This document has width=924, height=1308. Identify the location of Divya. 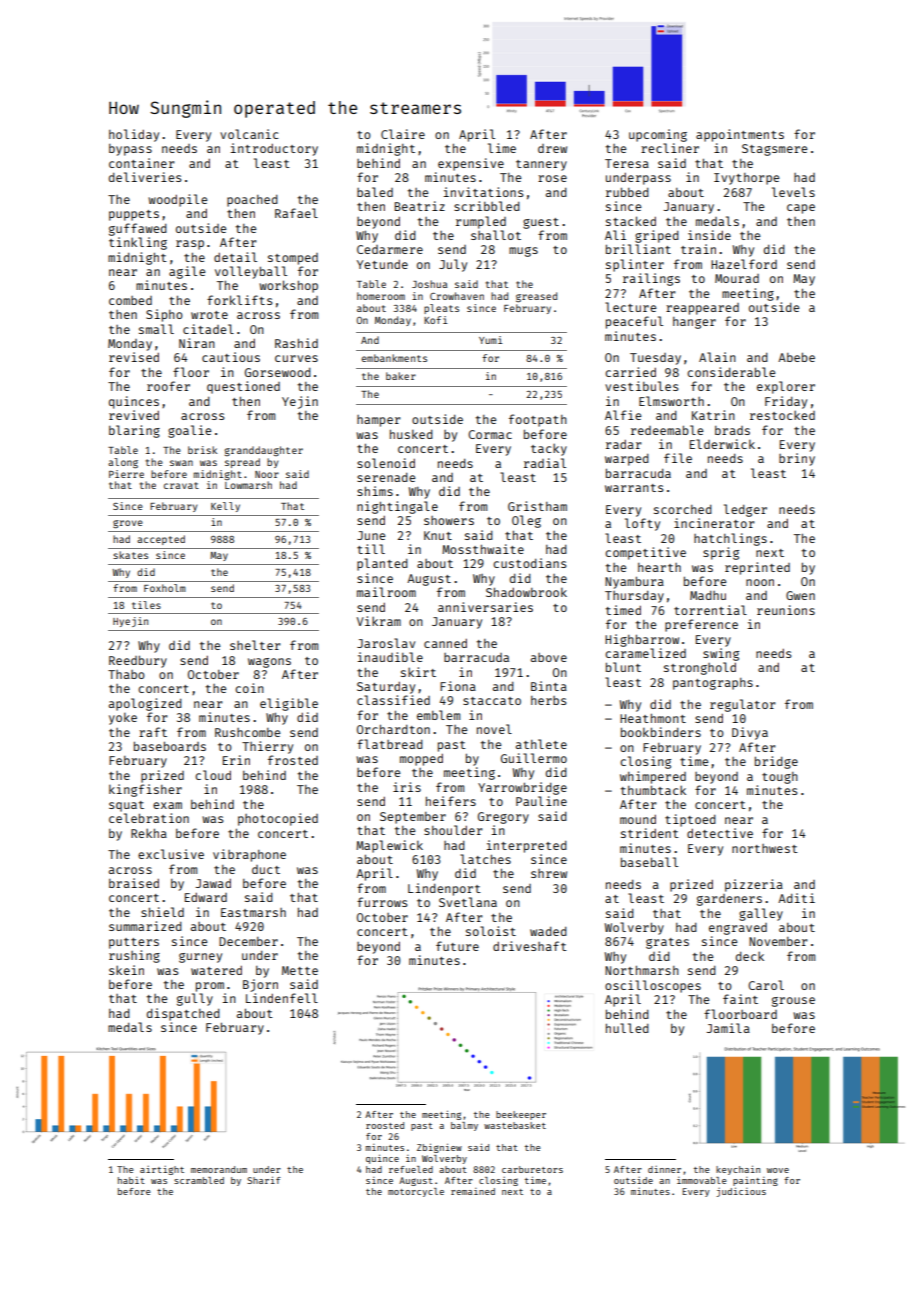
(750, 733).
